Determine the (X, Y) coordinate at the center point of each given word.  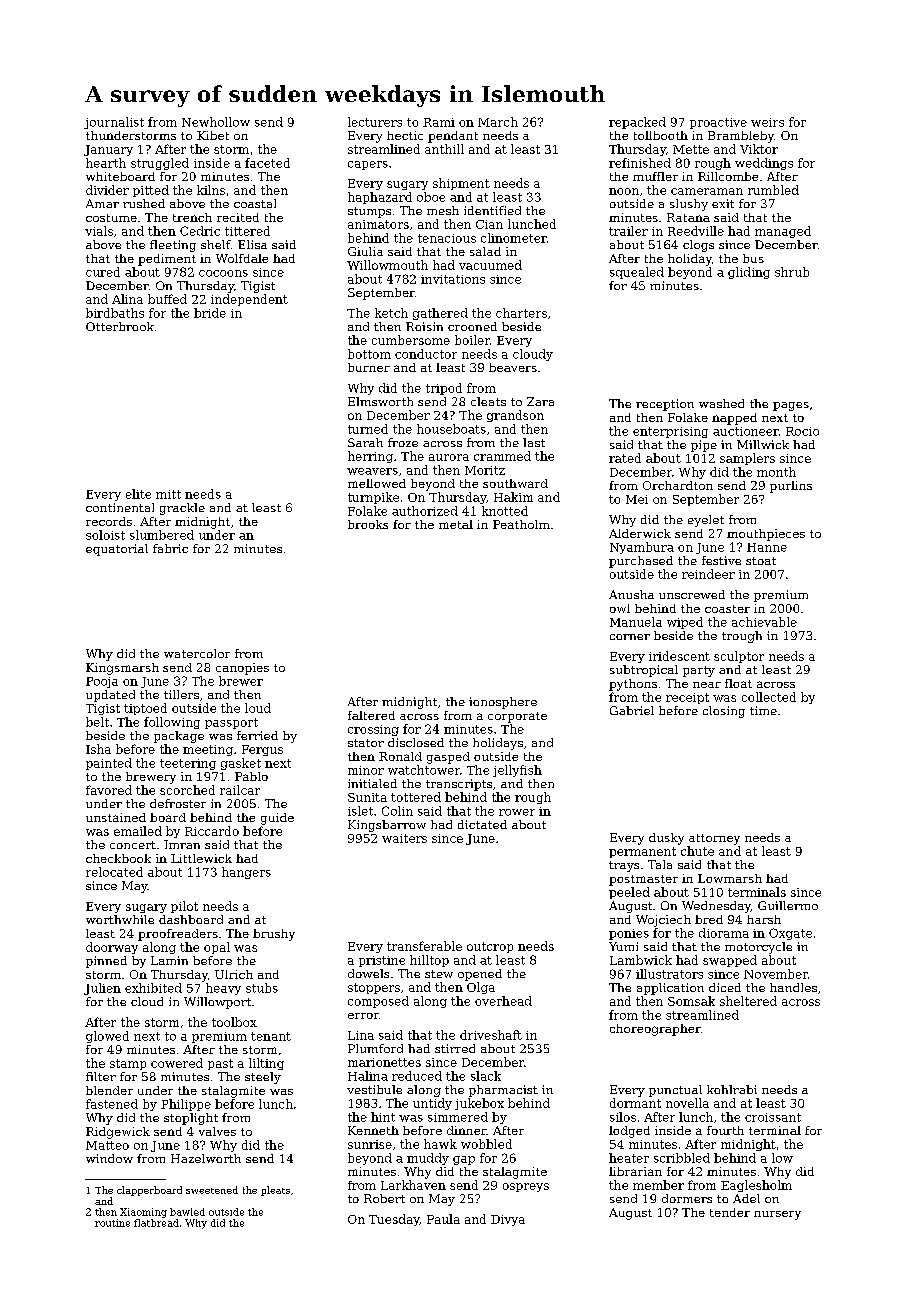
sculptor (739, 657)
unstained (116, 817)
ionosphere (503, 703)
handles (793, 987)
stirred (455, 1048)
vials (99, 231)
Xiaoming (143, 1213)
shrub (792, 272)
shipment (461, 184)
